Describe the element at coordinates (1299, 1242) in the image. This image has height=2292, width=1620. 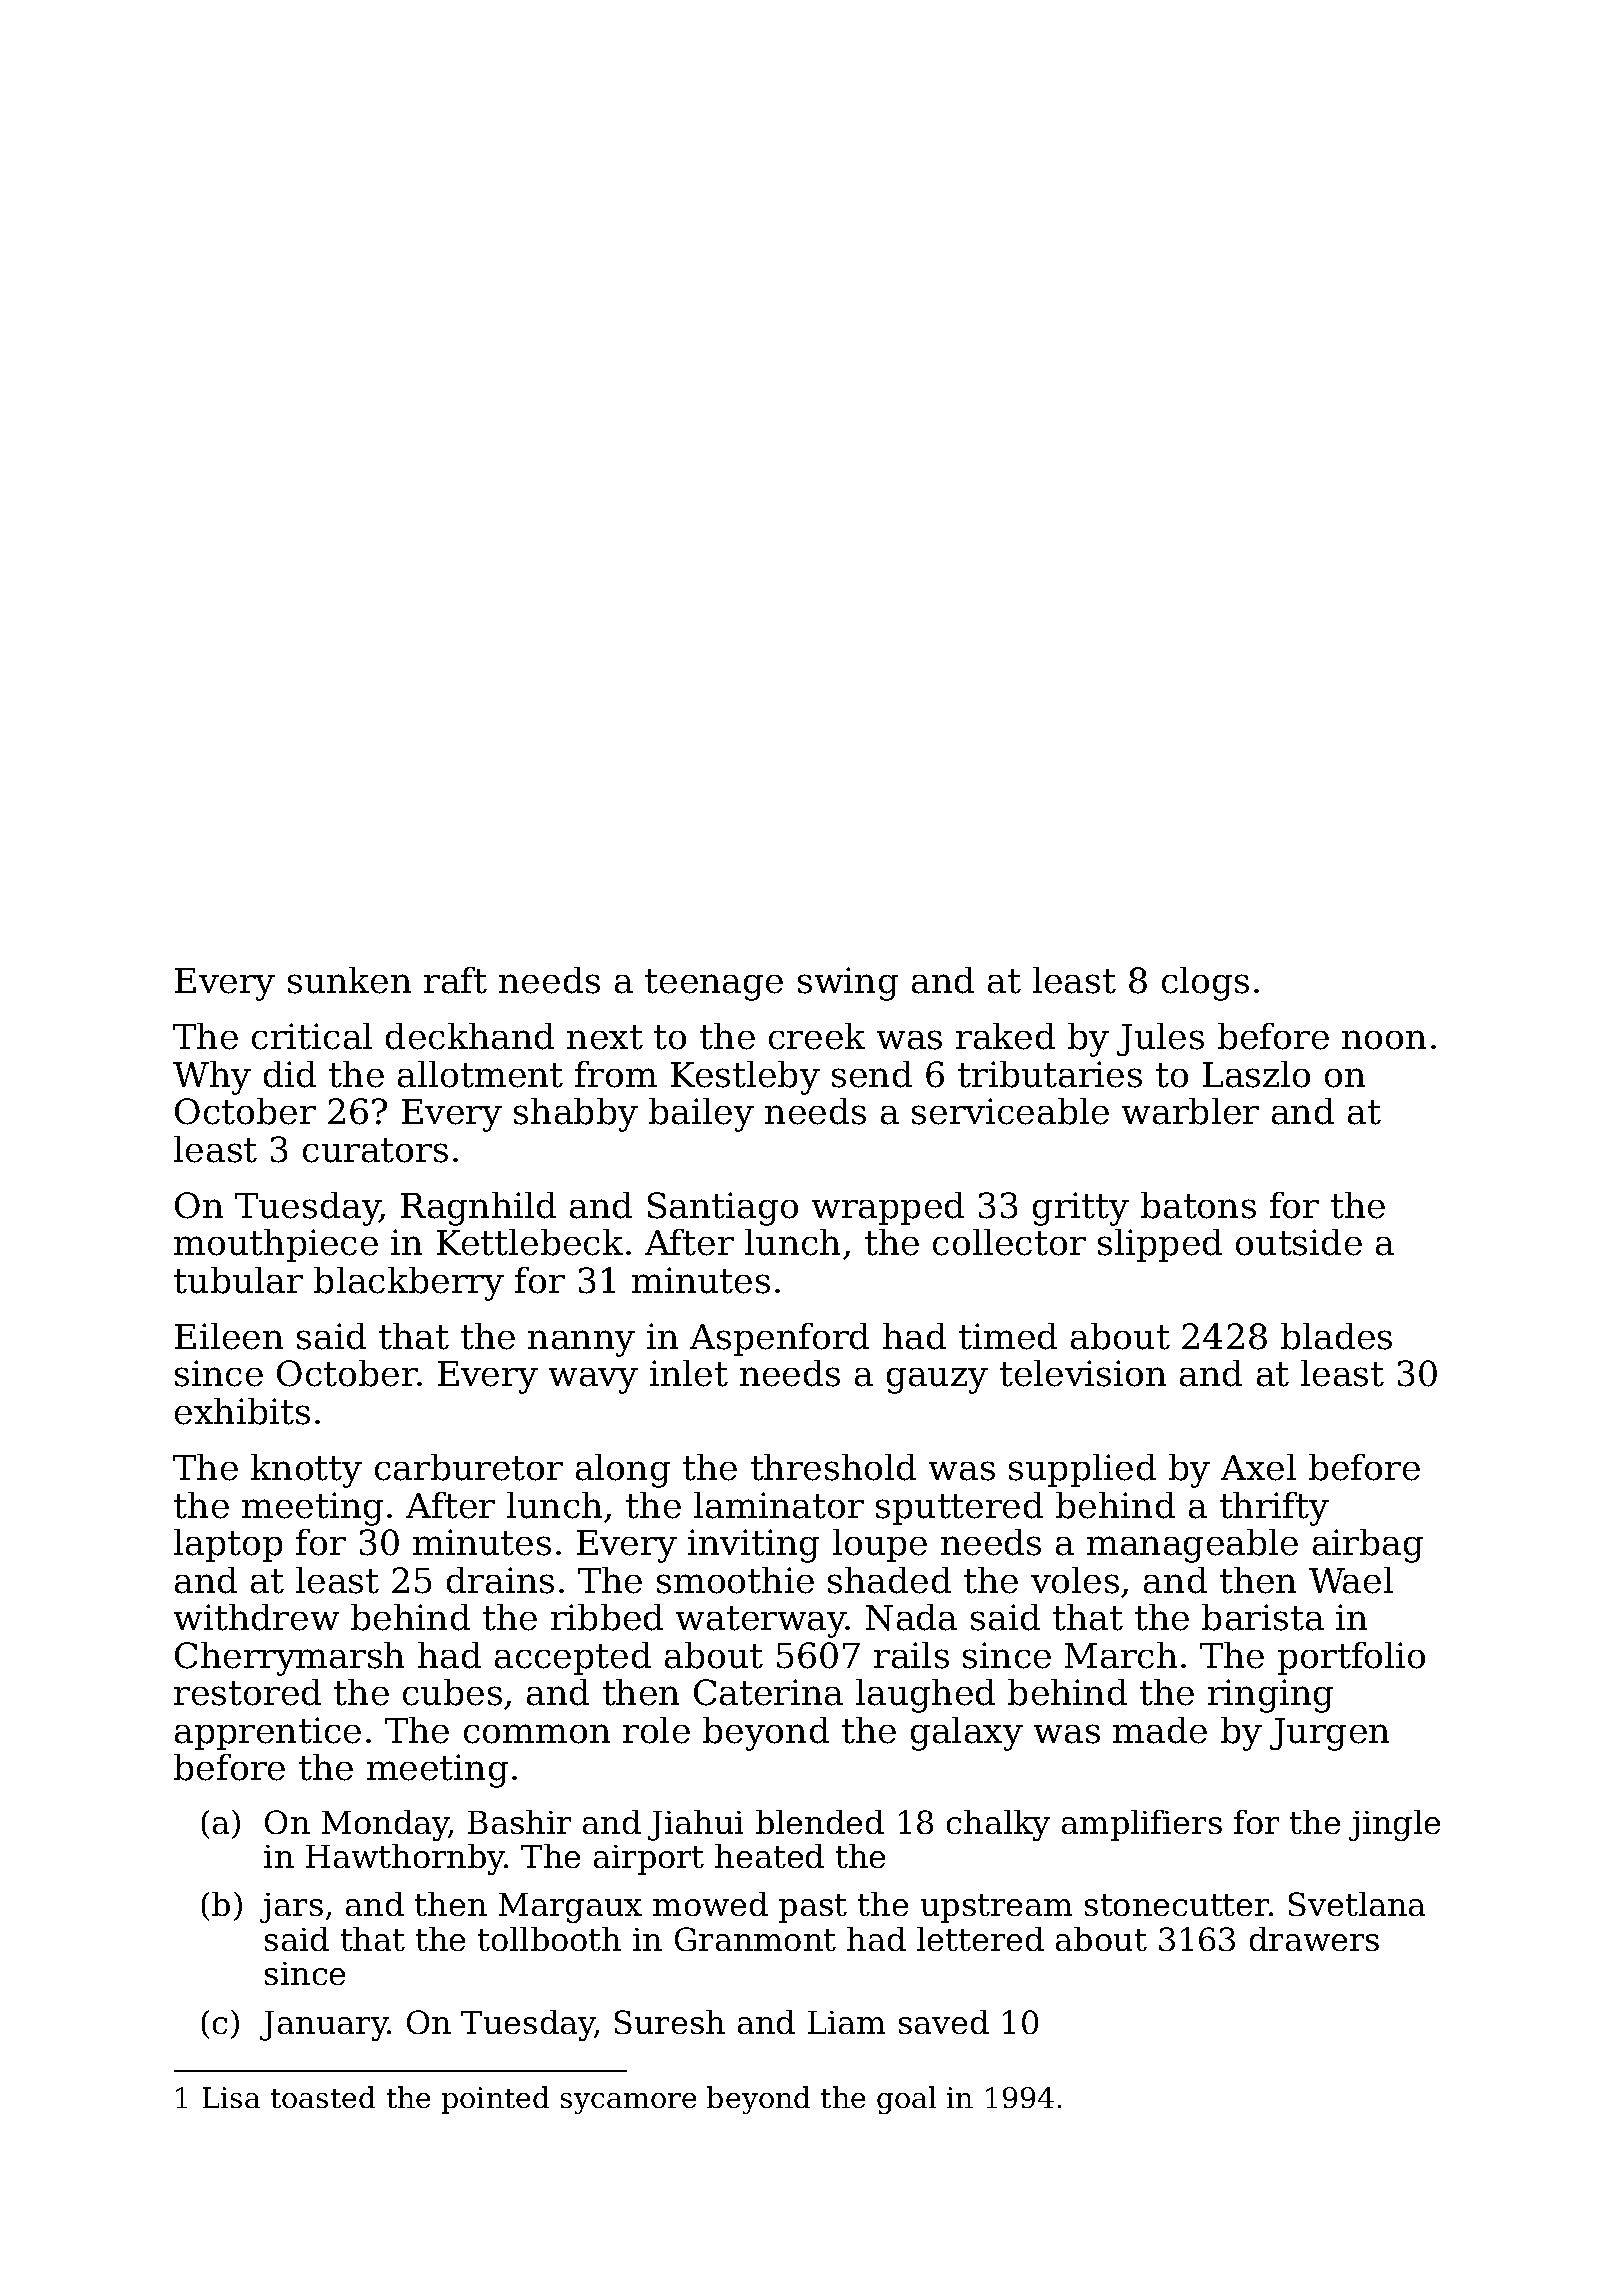
I see `outside` at that location.
